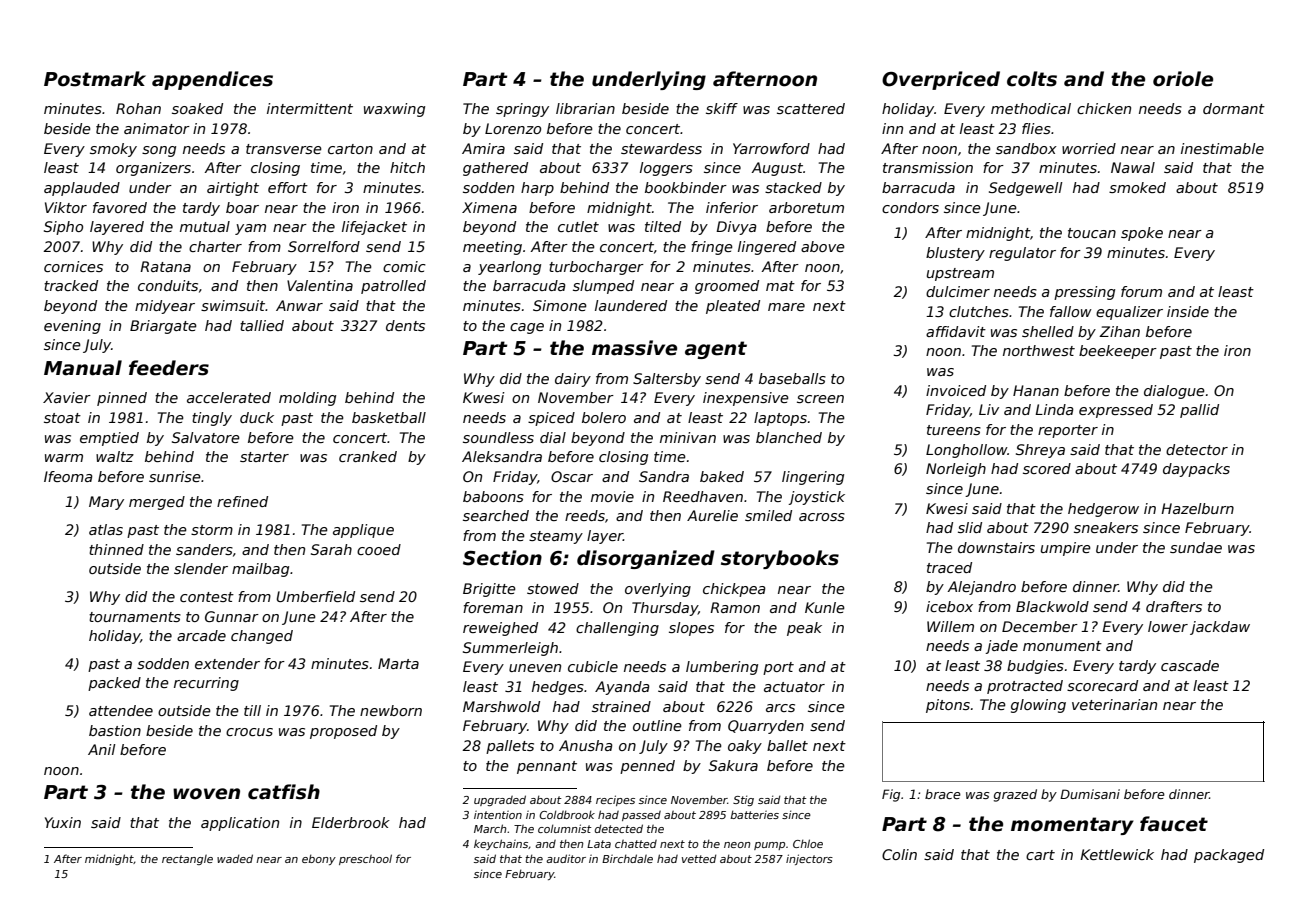 This screenshot has height=924, width=1308. What do you see at coordinates (114, 684) in the screenshot?
I see `packed` at bounding box center [114, 684].
